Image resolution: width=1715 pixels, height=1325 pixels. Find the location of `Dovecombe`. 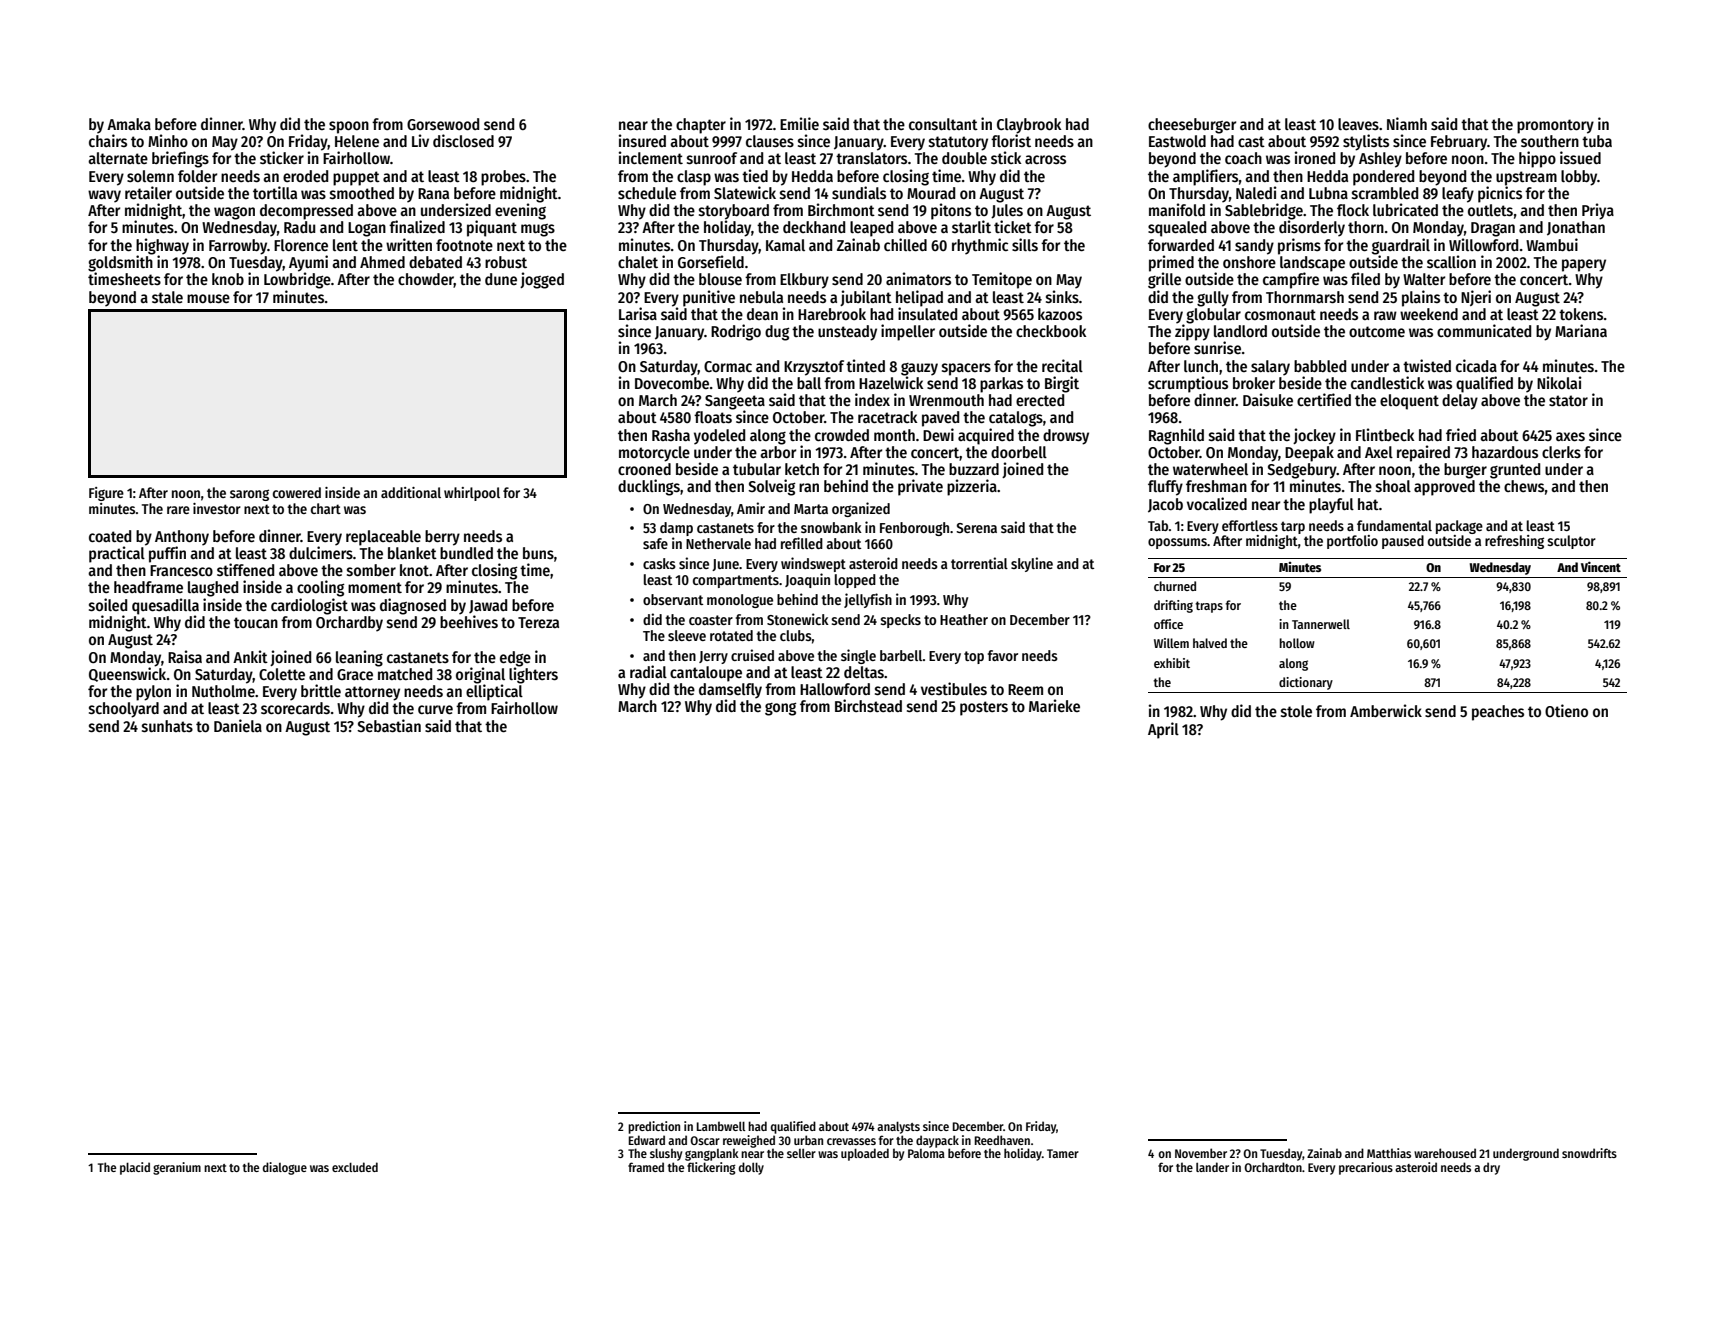

Dovecombe is located at coordinates (672, 383).
